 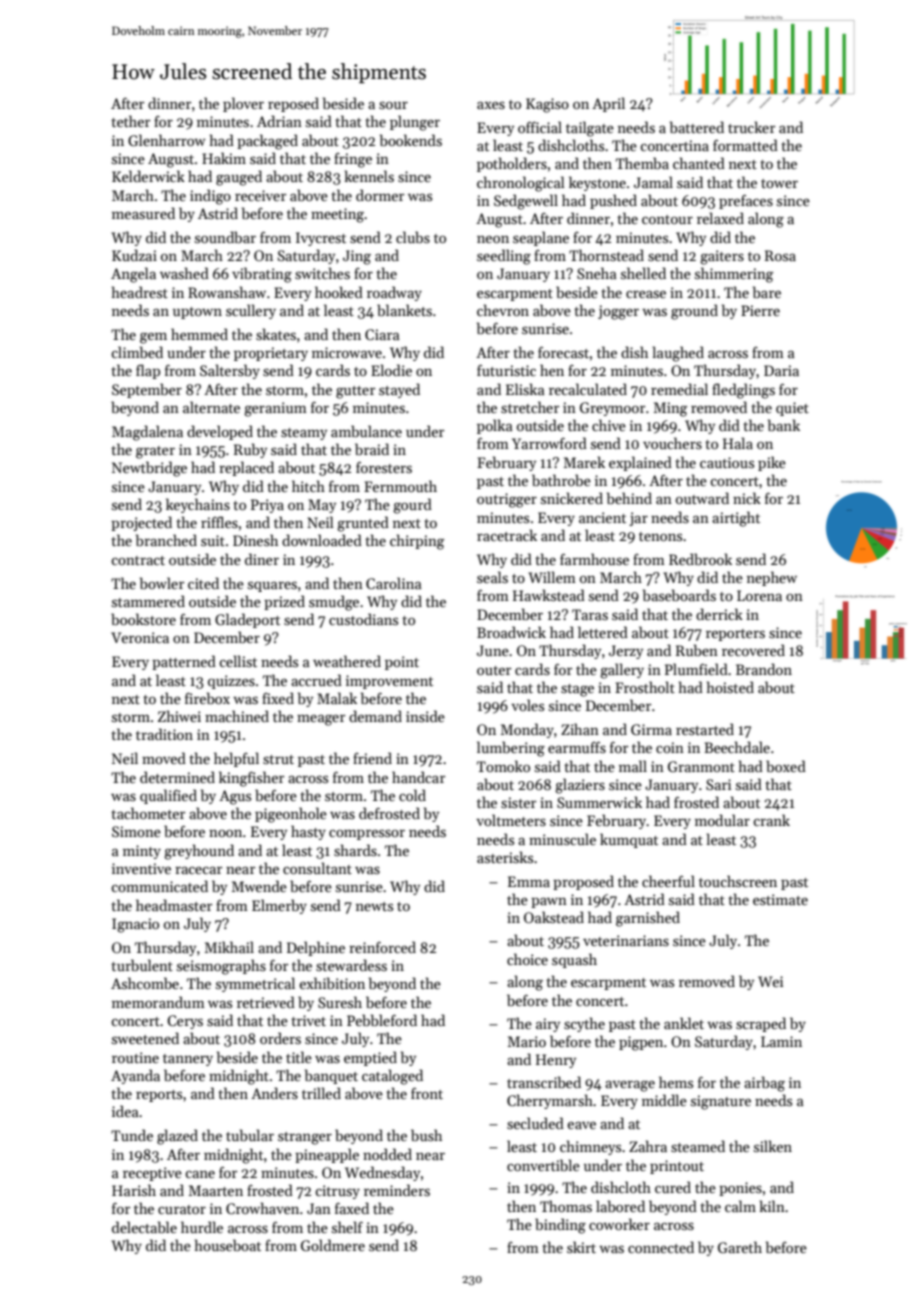 I want to click on battered, so click(x=697, y=127).
